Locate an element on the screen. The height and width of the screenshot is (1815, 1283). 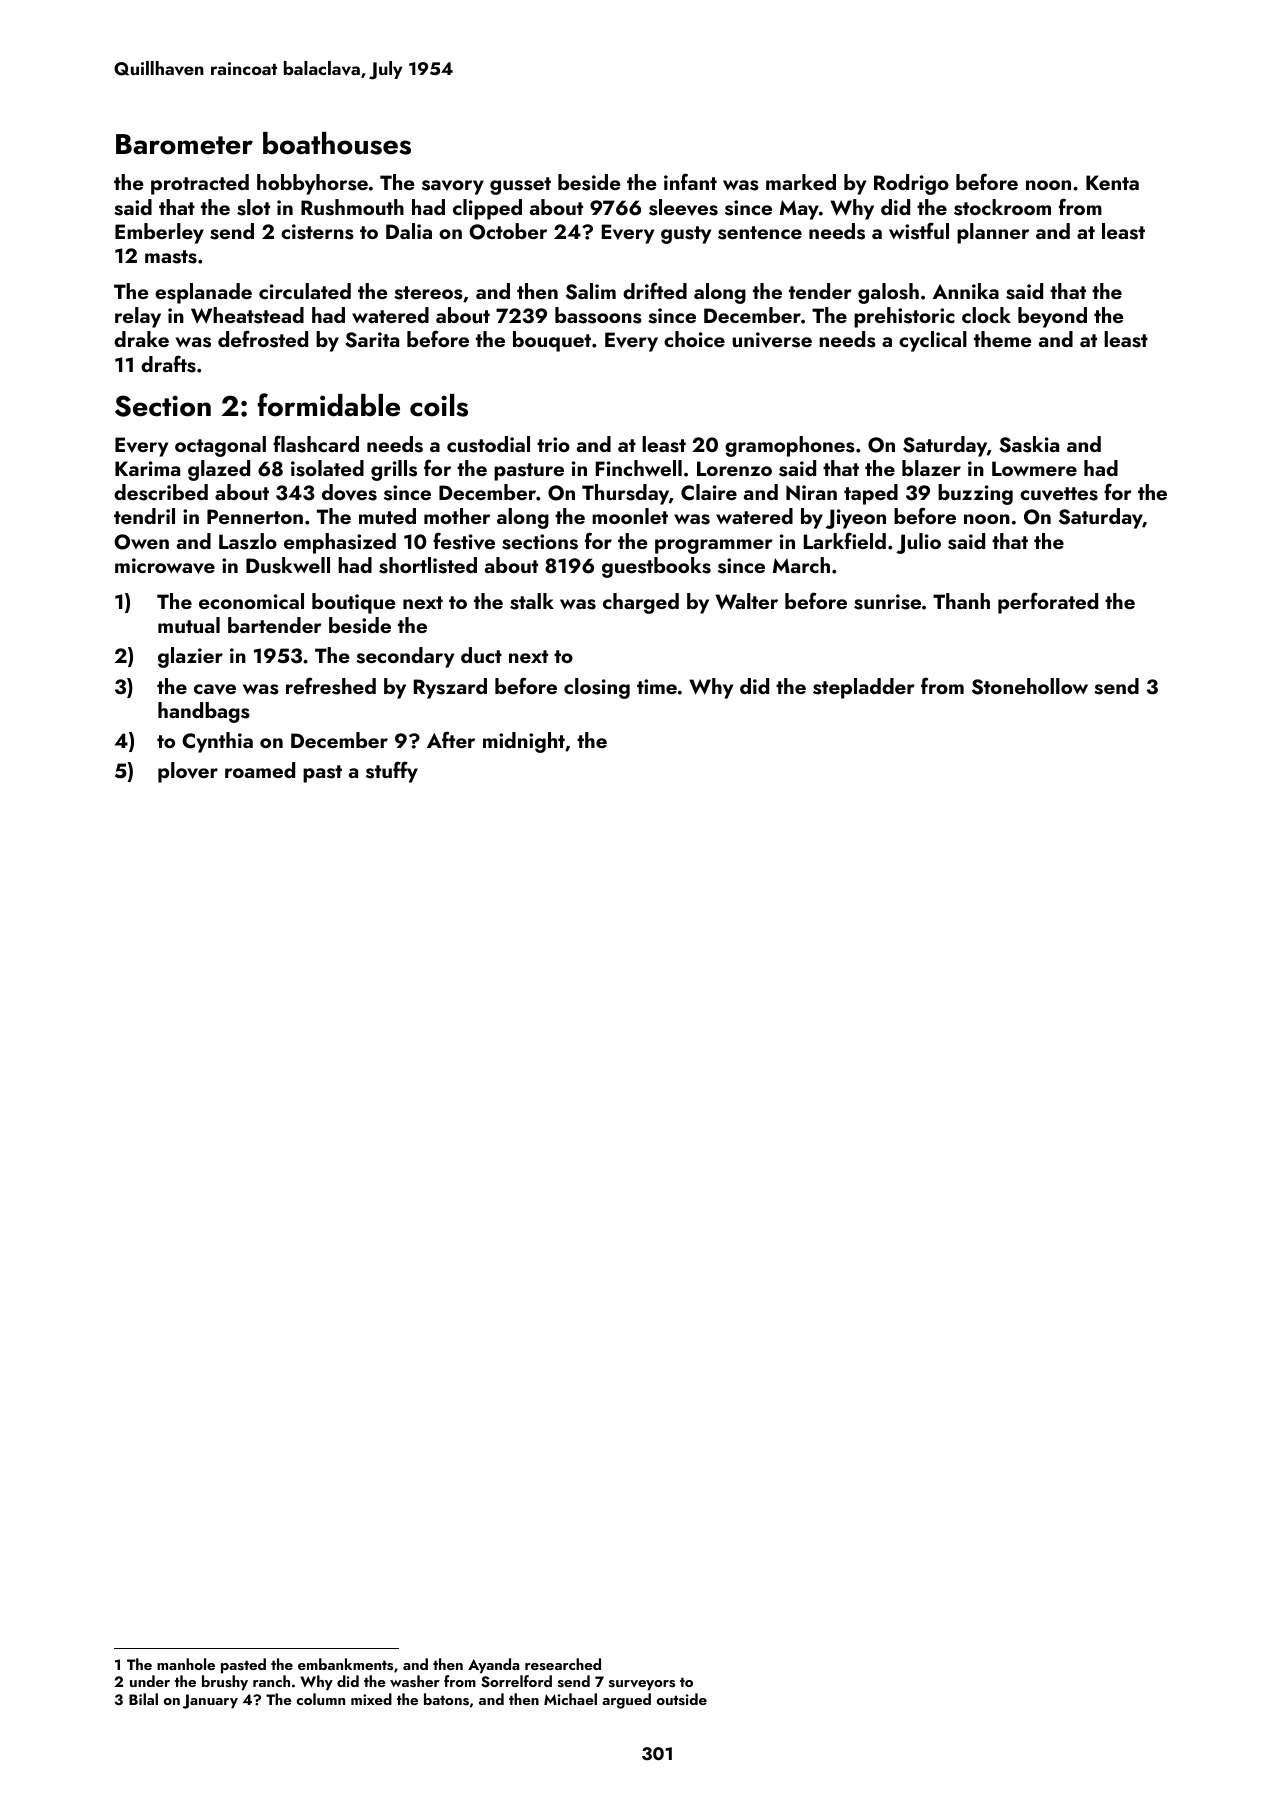
midnight is located at coordinates (524, 742).
